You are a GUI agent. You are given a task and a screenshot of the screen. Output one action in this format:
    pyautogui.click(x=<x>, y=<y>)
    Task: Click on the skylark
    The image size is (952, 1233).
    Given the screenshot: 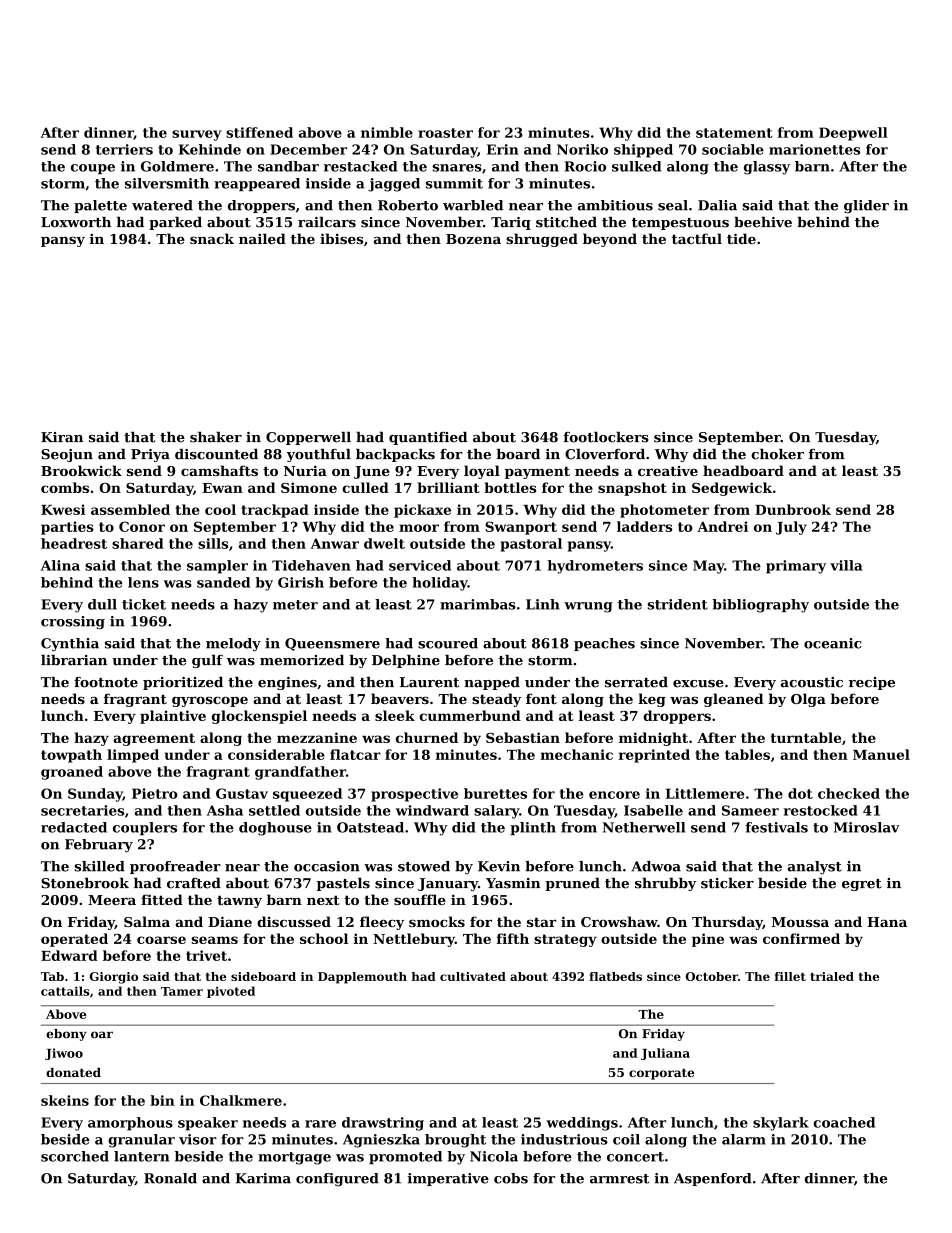 What is the action you would take?
    pyautogui.click(x=781, y=1124)
